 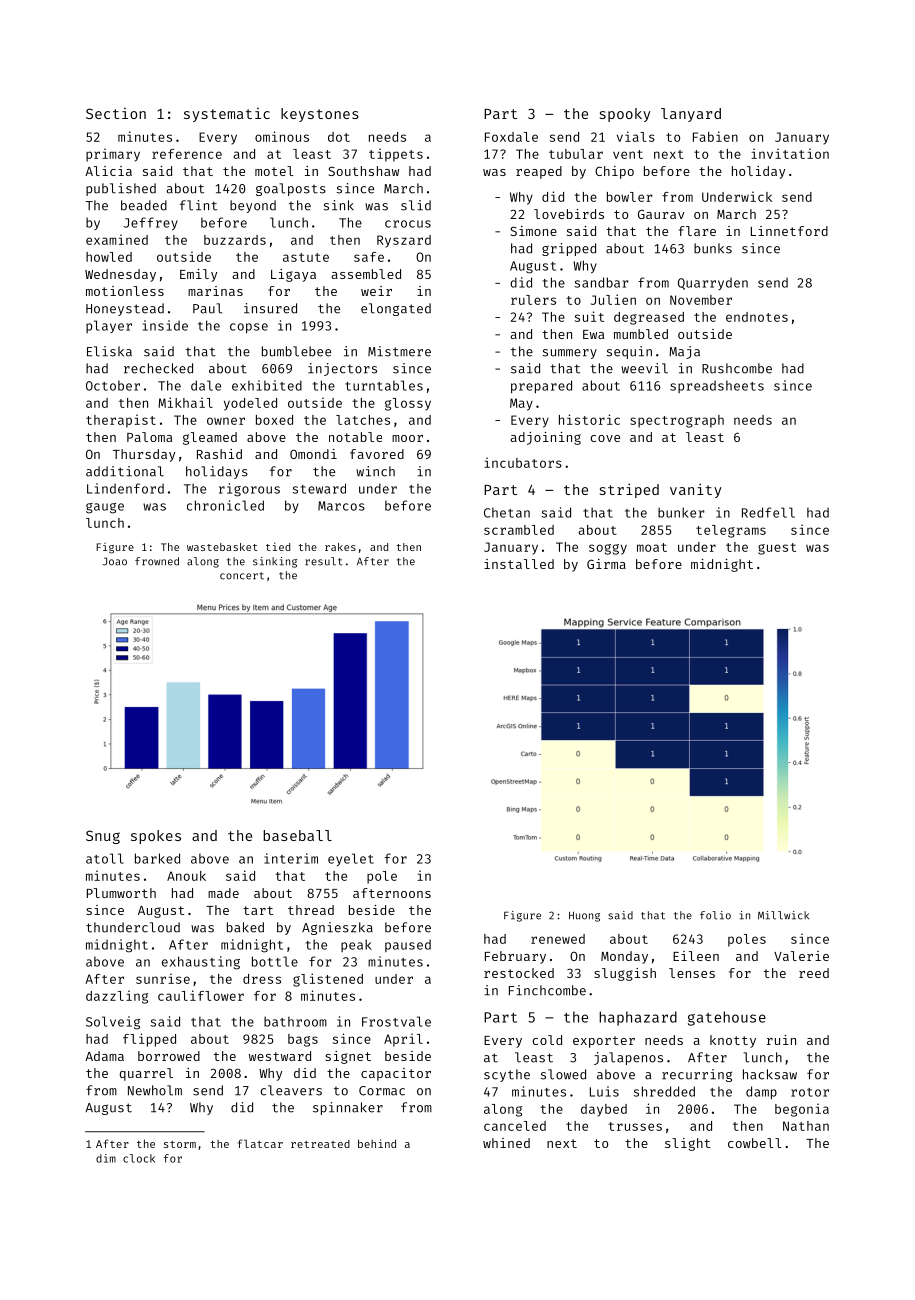 I want to click on clock, so click(x=139, y=1158).
